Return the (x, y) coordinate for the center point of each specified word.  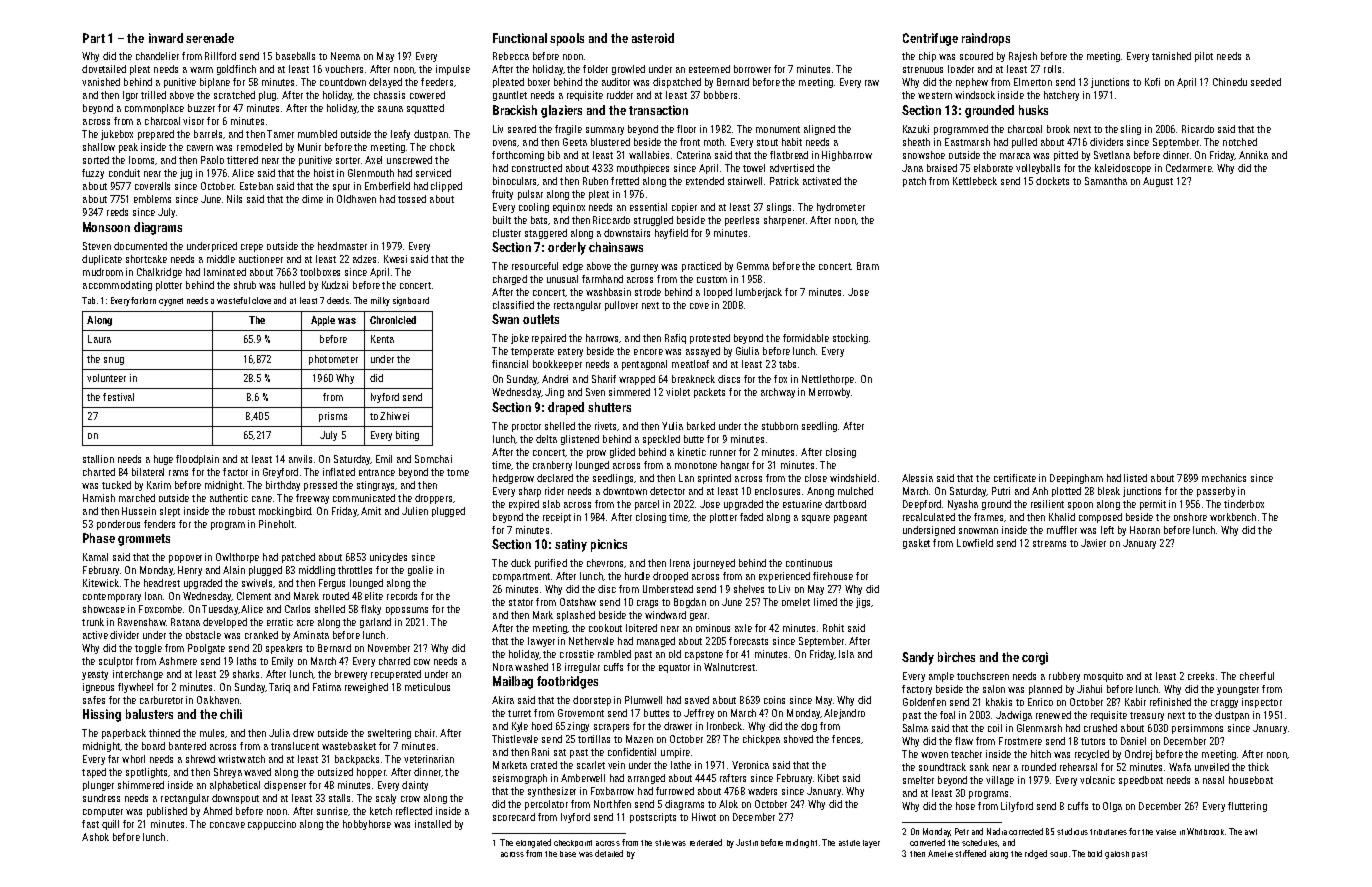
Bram (868, 266)
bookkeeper (557, 365)
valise (1166, 832)
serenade (210, 38)
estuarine (802, 504)
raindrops (986, 39)
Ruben (595, 181)
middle (221, 259)
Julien (415, 511)
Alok (728, 804)
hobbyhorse (367, 825)
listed (1135, 478)
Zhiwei (394, 416)
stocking (850, 339)
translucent (295, 746)
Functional (520, 38)
